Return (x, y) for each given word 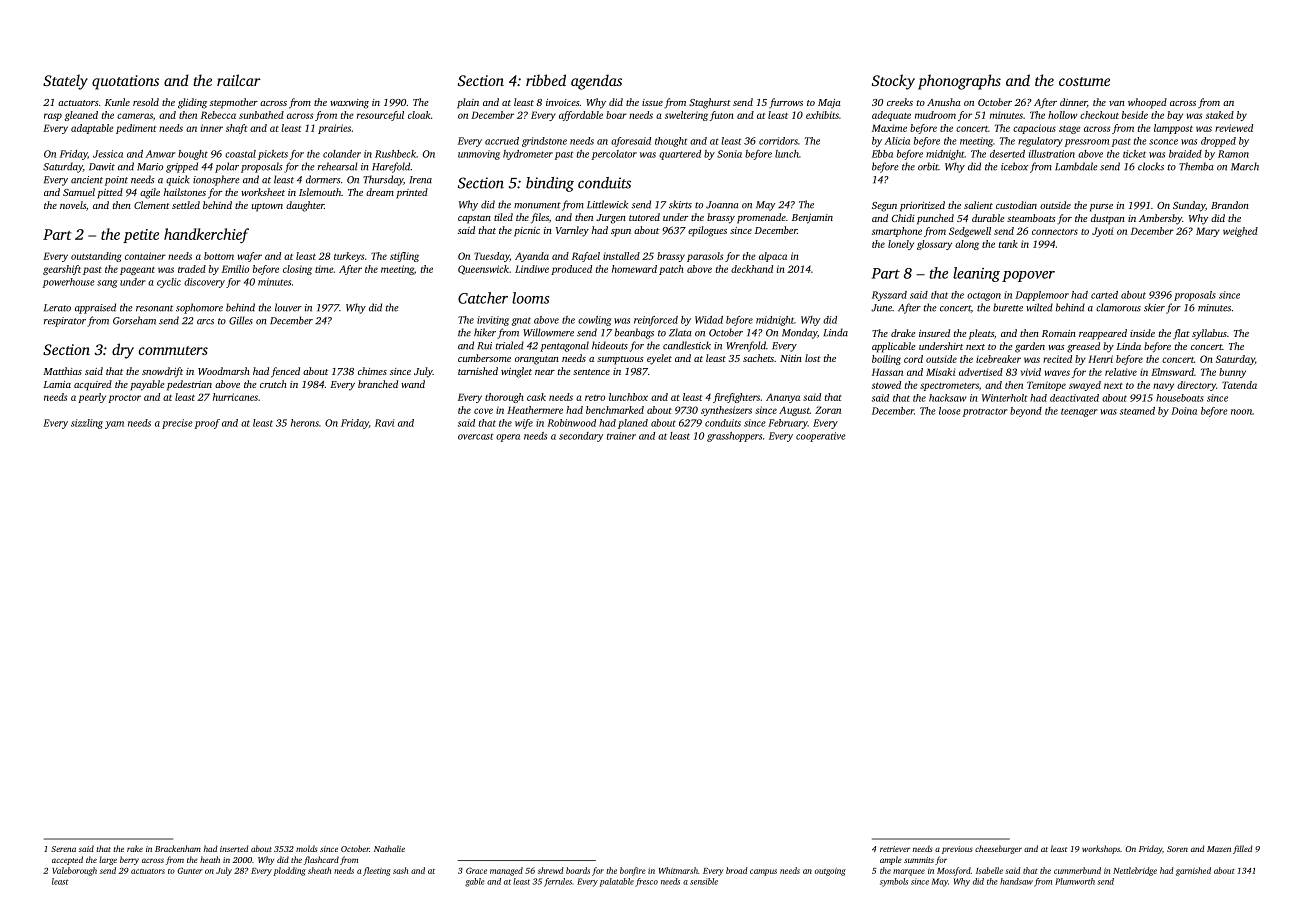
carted (1104, 295)
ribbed (546, 80)
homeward (634, 269)
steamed (1137, 411)
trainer (621, 436)
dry (123, 351)
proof (207, 424)
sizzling (87, 424)
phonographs (959, 82)
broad (737, 870)
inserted (234, 848)
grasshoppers (734, 437)
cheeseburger (998, 849)
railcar (239, 80)
